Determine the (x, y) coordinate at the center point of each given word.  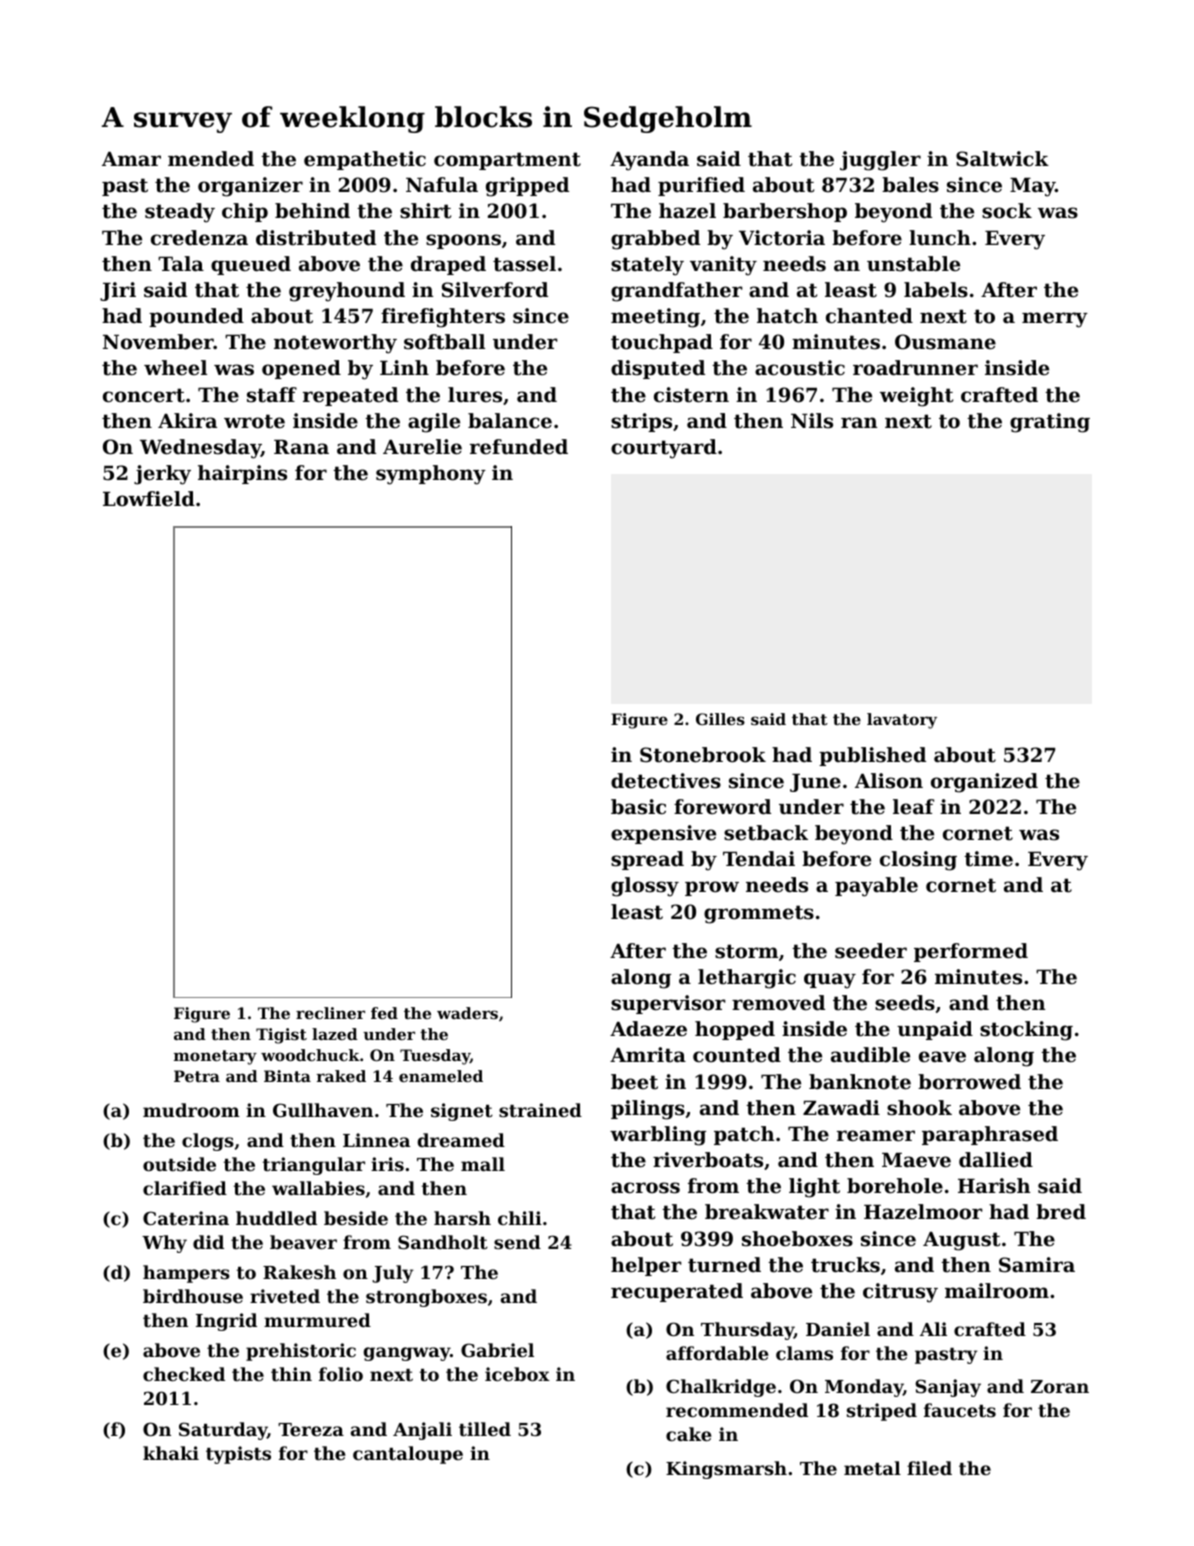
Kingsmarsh (726, 1470)
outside (179, 1164)
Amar (131, 159)
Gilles (720, 719)
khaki (171, 1453)
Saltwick (1002, 159)
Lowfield (149, 499)
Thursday (747, 1331)
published (872, 756)
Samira (1037, 1265)
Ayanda (649, 161)
